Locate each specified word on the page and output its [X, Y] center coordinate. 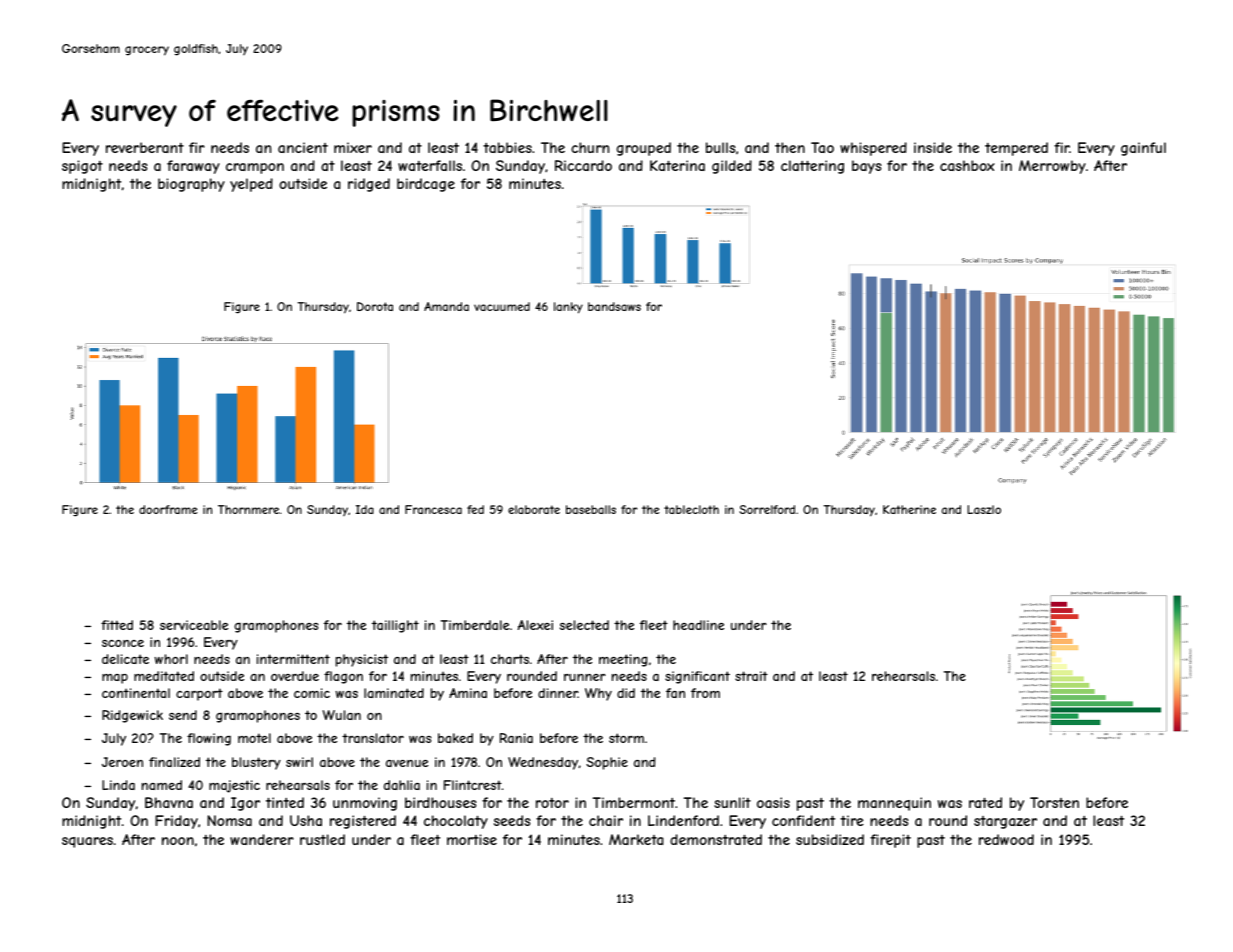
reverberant [145, 147]
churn [590, 147]
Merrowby [1052, 167]
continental [136, 693]
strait [751, 676]
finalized [174, 762]
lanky [568, 308]
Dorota [375, 306]
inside [933, 147]
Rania [516, 738]
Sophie [607, 763]
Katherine [909, 509]
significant [697, 677]
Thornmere [248, 509]
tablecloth [691, 509]
